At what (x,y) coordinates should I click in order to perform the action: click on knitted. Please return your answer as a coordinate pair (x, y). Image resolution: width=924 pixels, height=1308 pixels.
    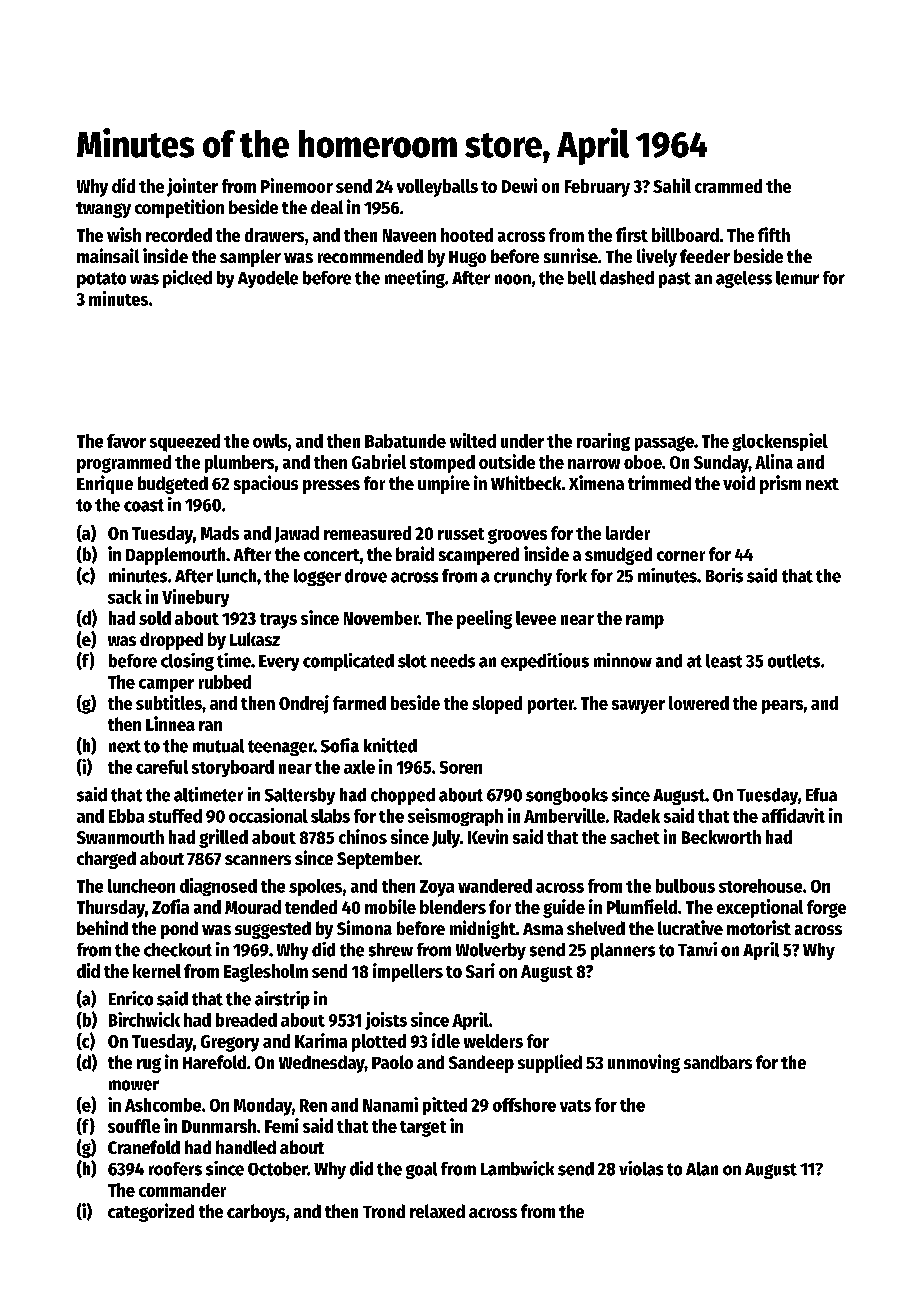
    Looking at the image, I should click on (390, 745).
